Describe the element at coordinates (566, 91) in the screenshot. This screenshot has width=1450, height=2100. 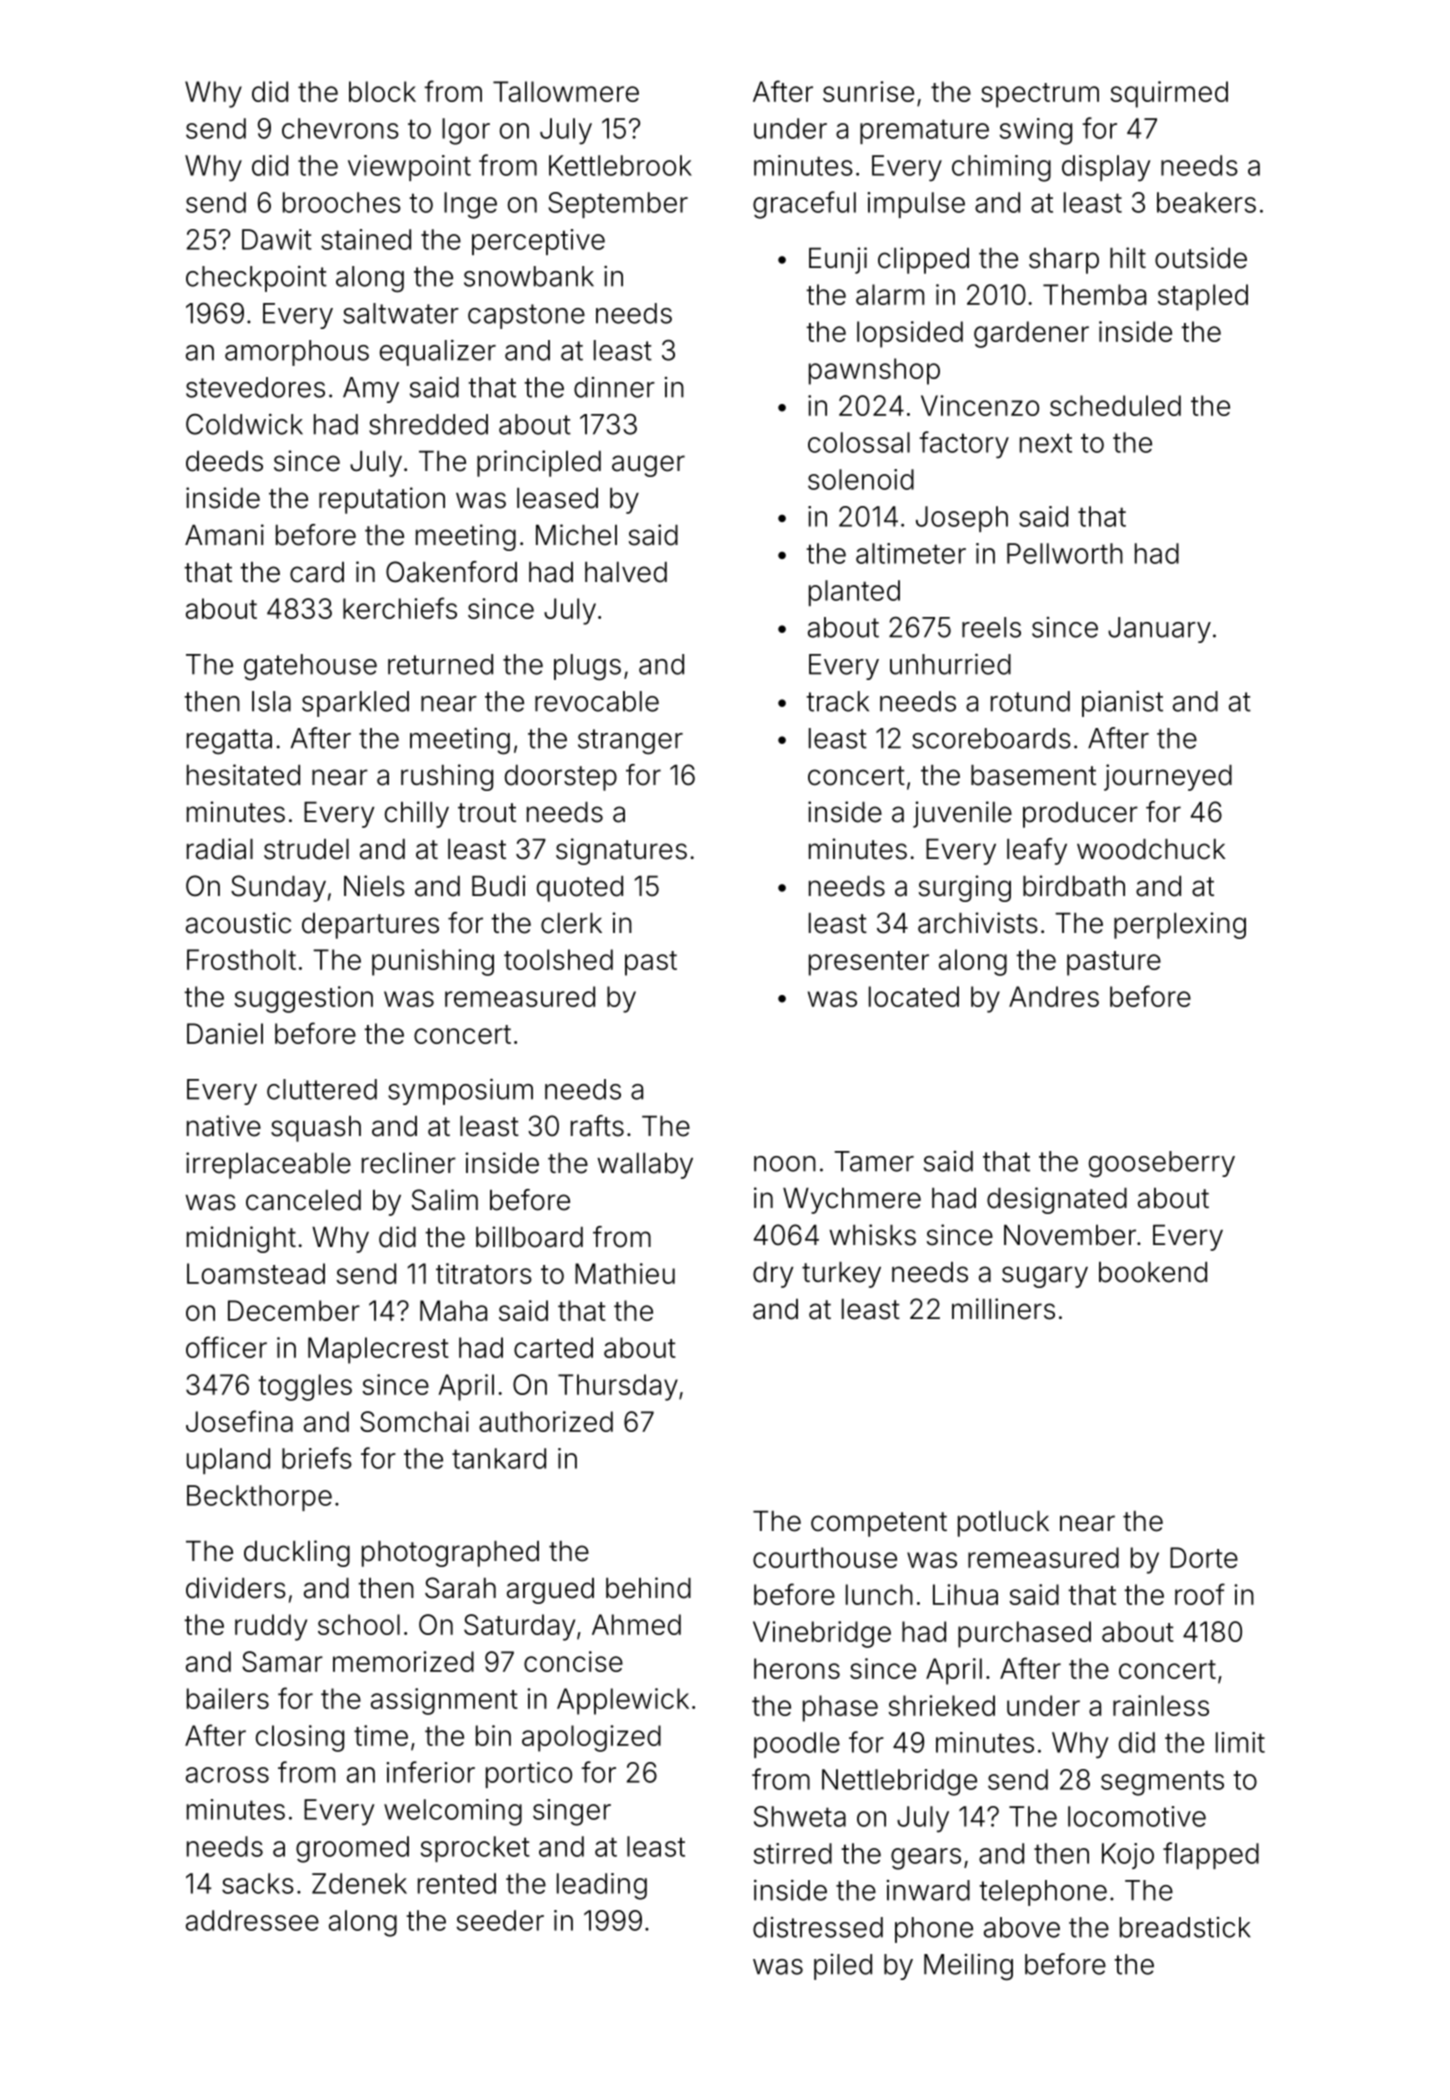
I see `Tallowmere` at that location.
